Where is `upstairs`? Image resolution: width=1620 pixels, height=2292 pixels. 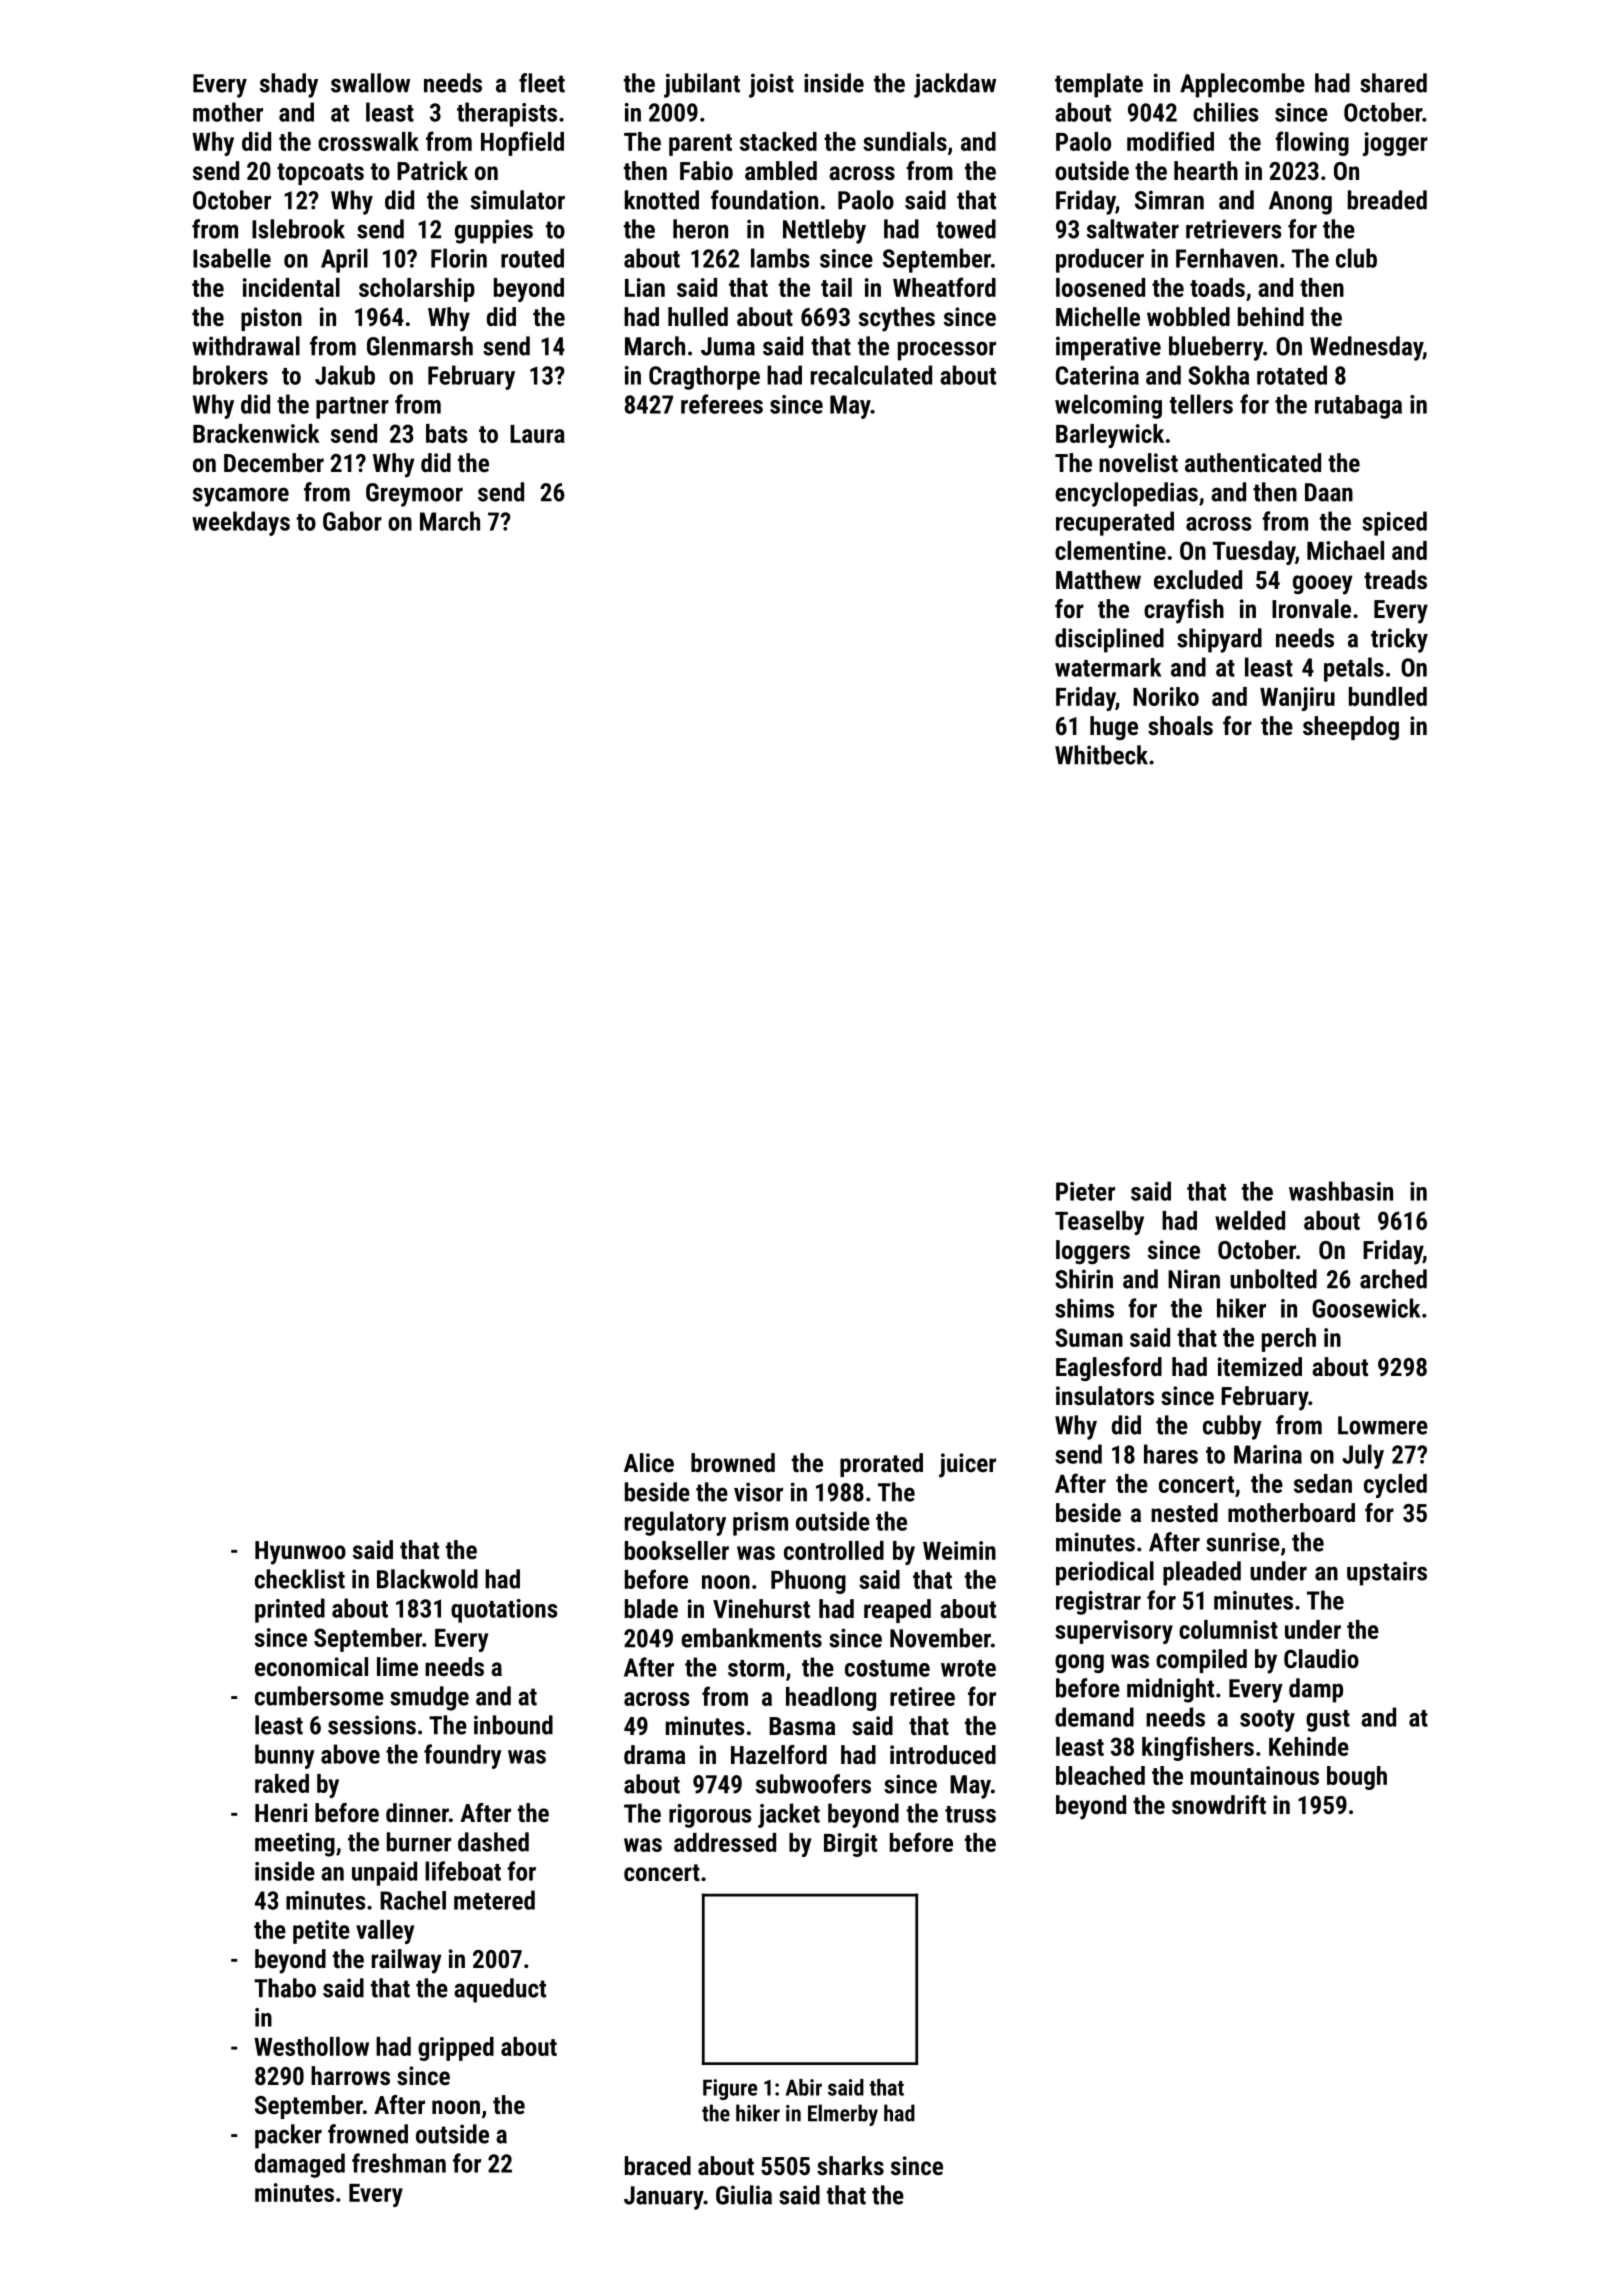 upstairs is located at coordinates (1387, 1573).
